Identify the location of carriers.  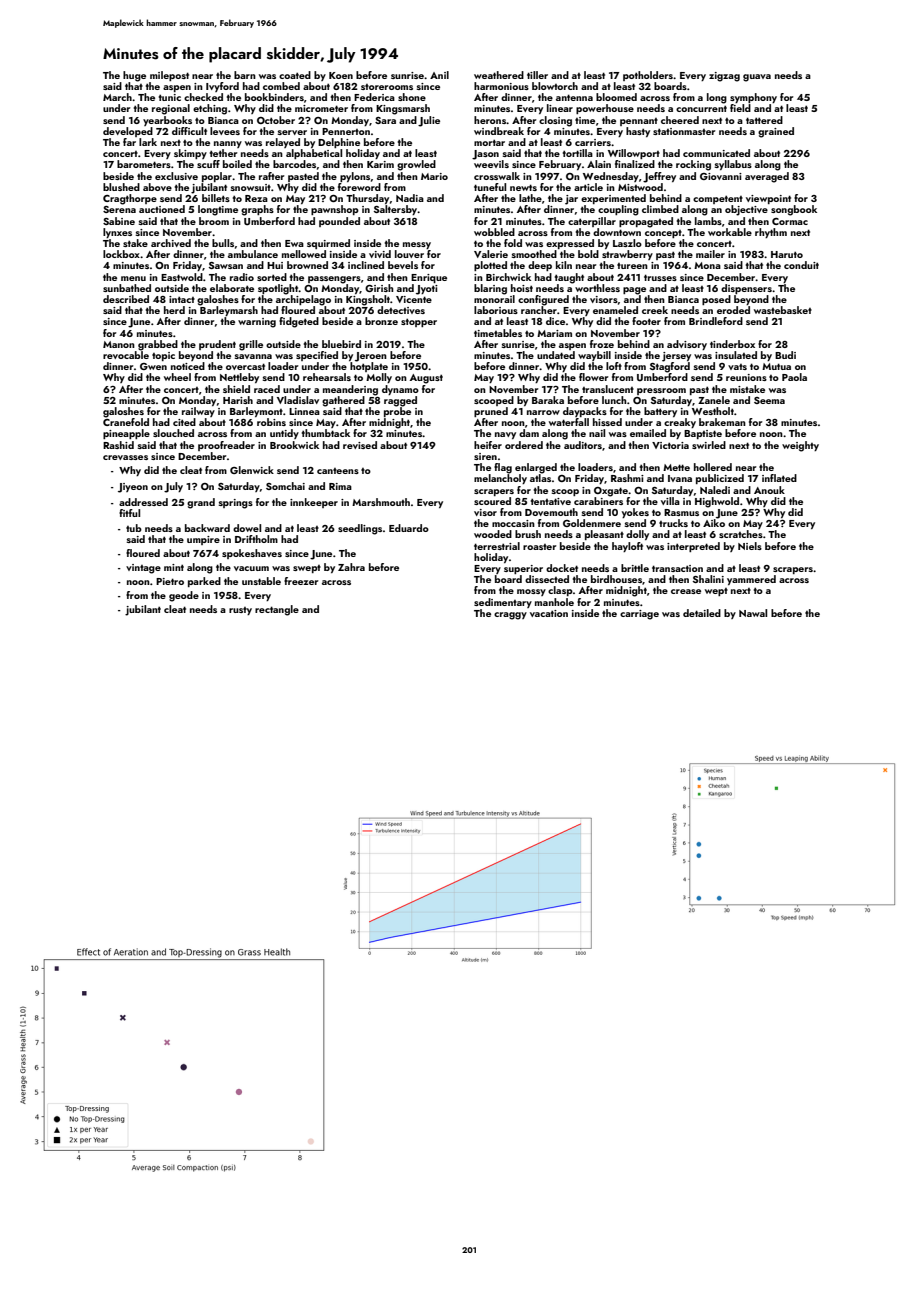
(593, 142).
